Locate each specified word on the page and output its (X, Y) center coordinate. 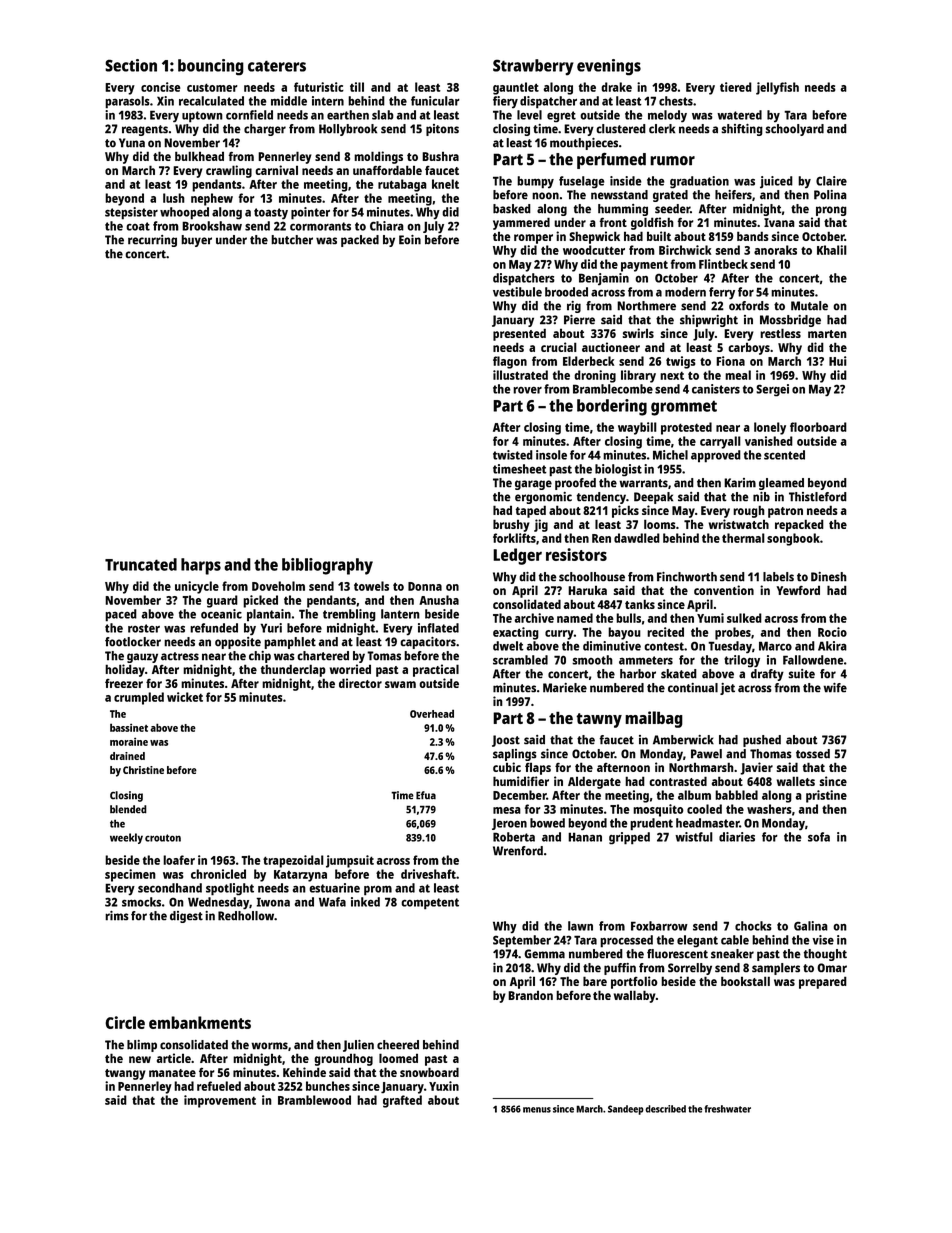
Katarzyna (300, 876)
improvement (220, 1101)
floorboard (818, 427)
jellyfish (777, 88)
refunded (214, 628)
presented (519, 334)
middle (289, 101)
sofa (819, 837)
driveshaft (428, 874)
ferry (722, 293)
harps (201, 566)
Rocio (832, 632)
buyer (196, 241)
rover (527, 390)
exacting (516, 633)
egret (561, 116)
